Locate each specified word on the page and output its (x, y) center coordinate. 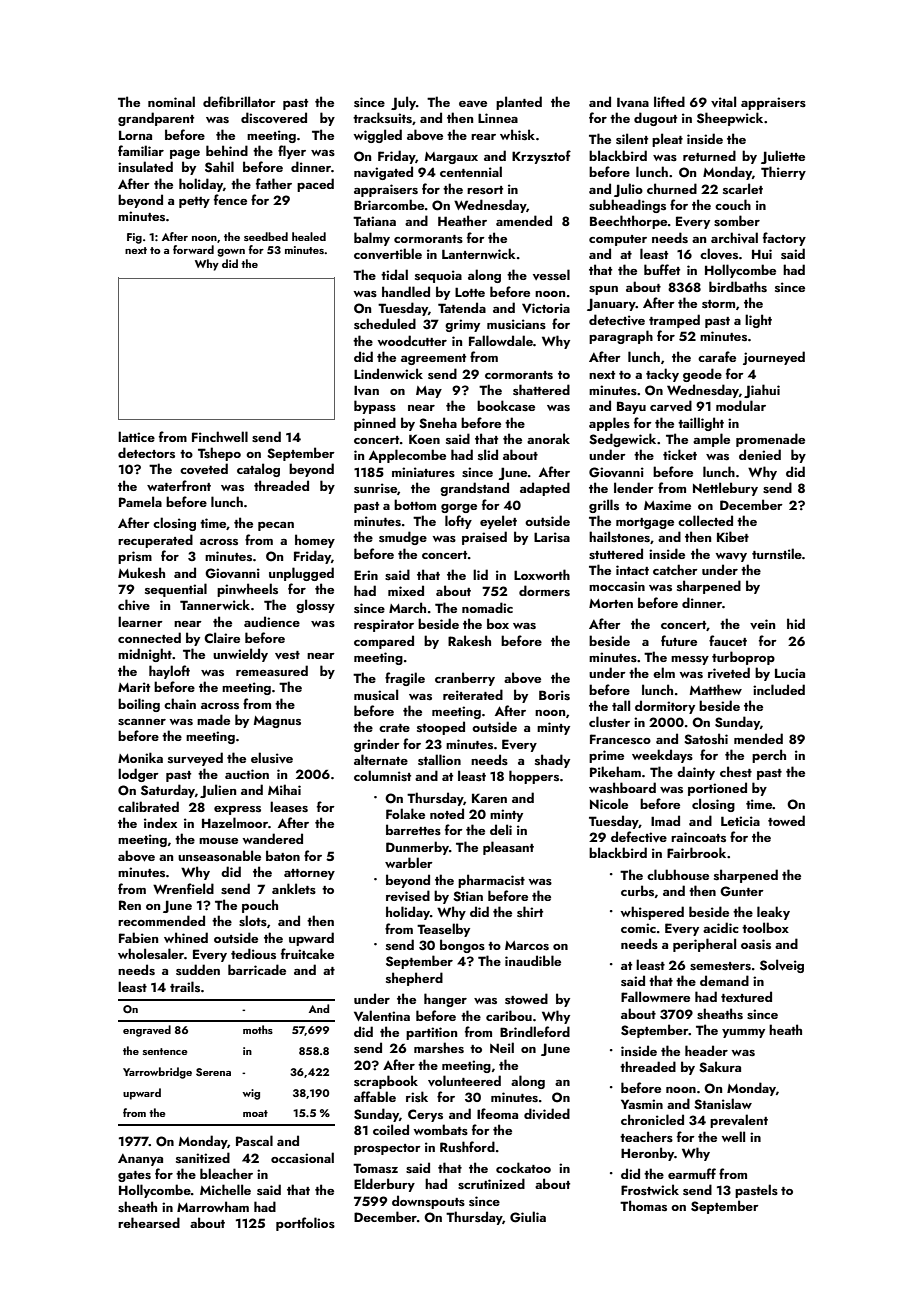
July (403, 103)
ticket (680, 454)
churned (672, 188)
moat (255, 1113)
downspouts (428, 1202)
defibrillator (239, 101)
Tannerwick (215, 604)
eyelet (498, 522)
